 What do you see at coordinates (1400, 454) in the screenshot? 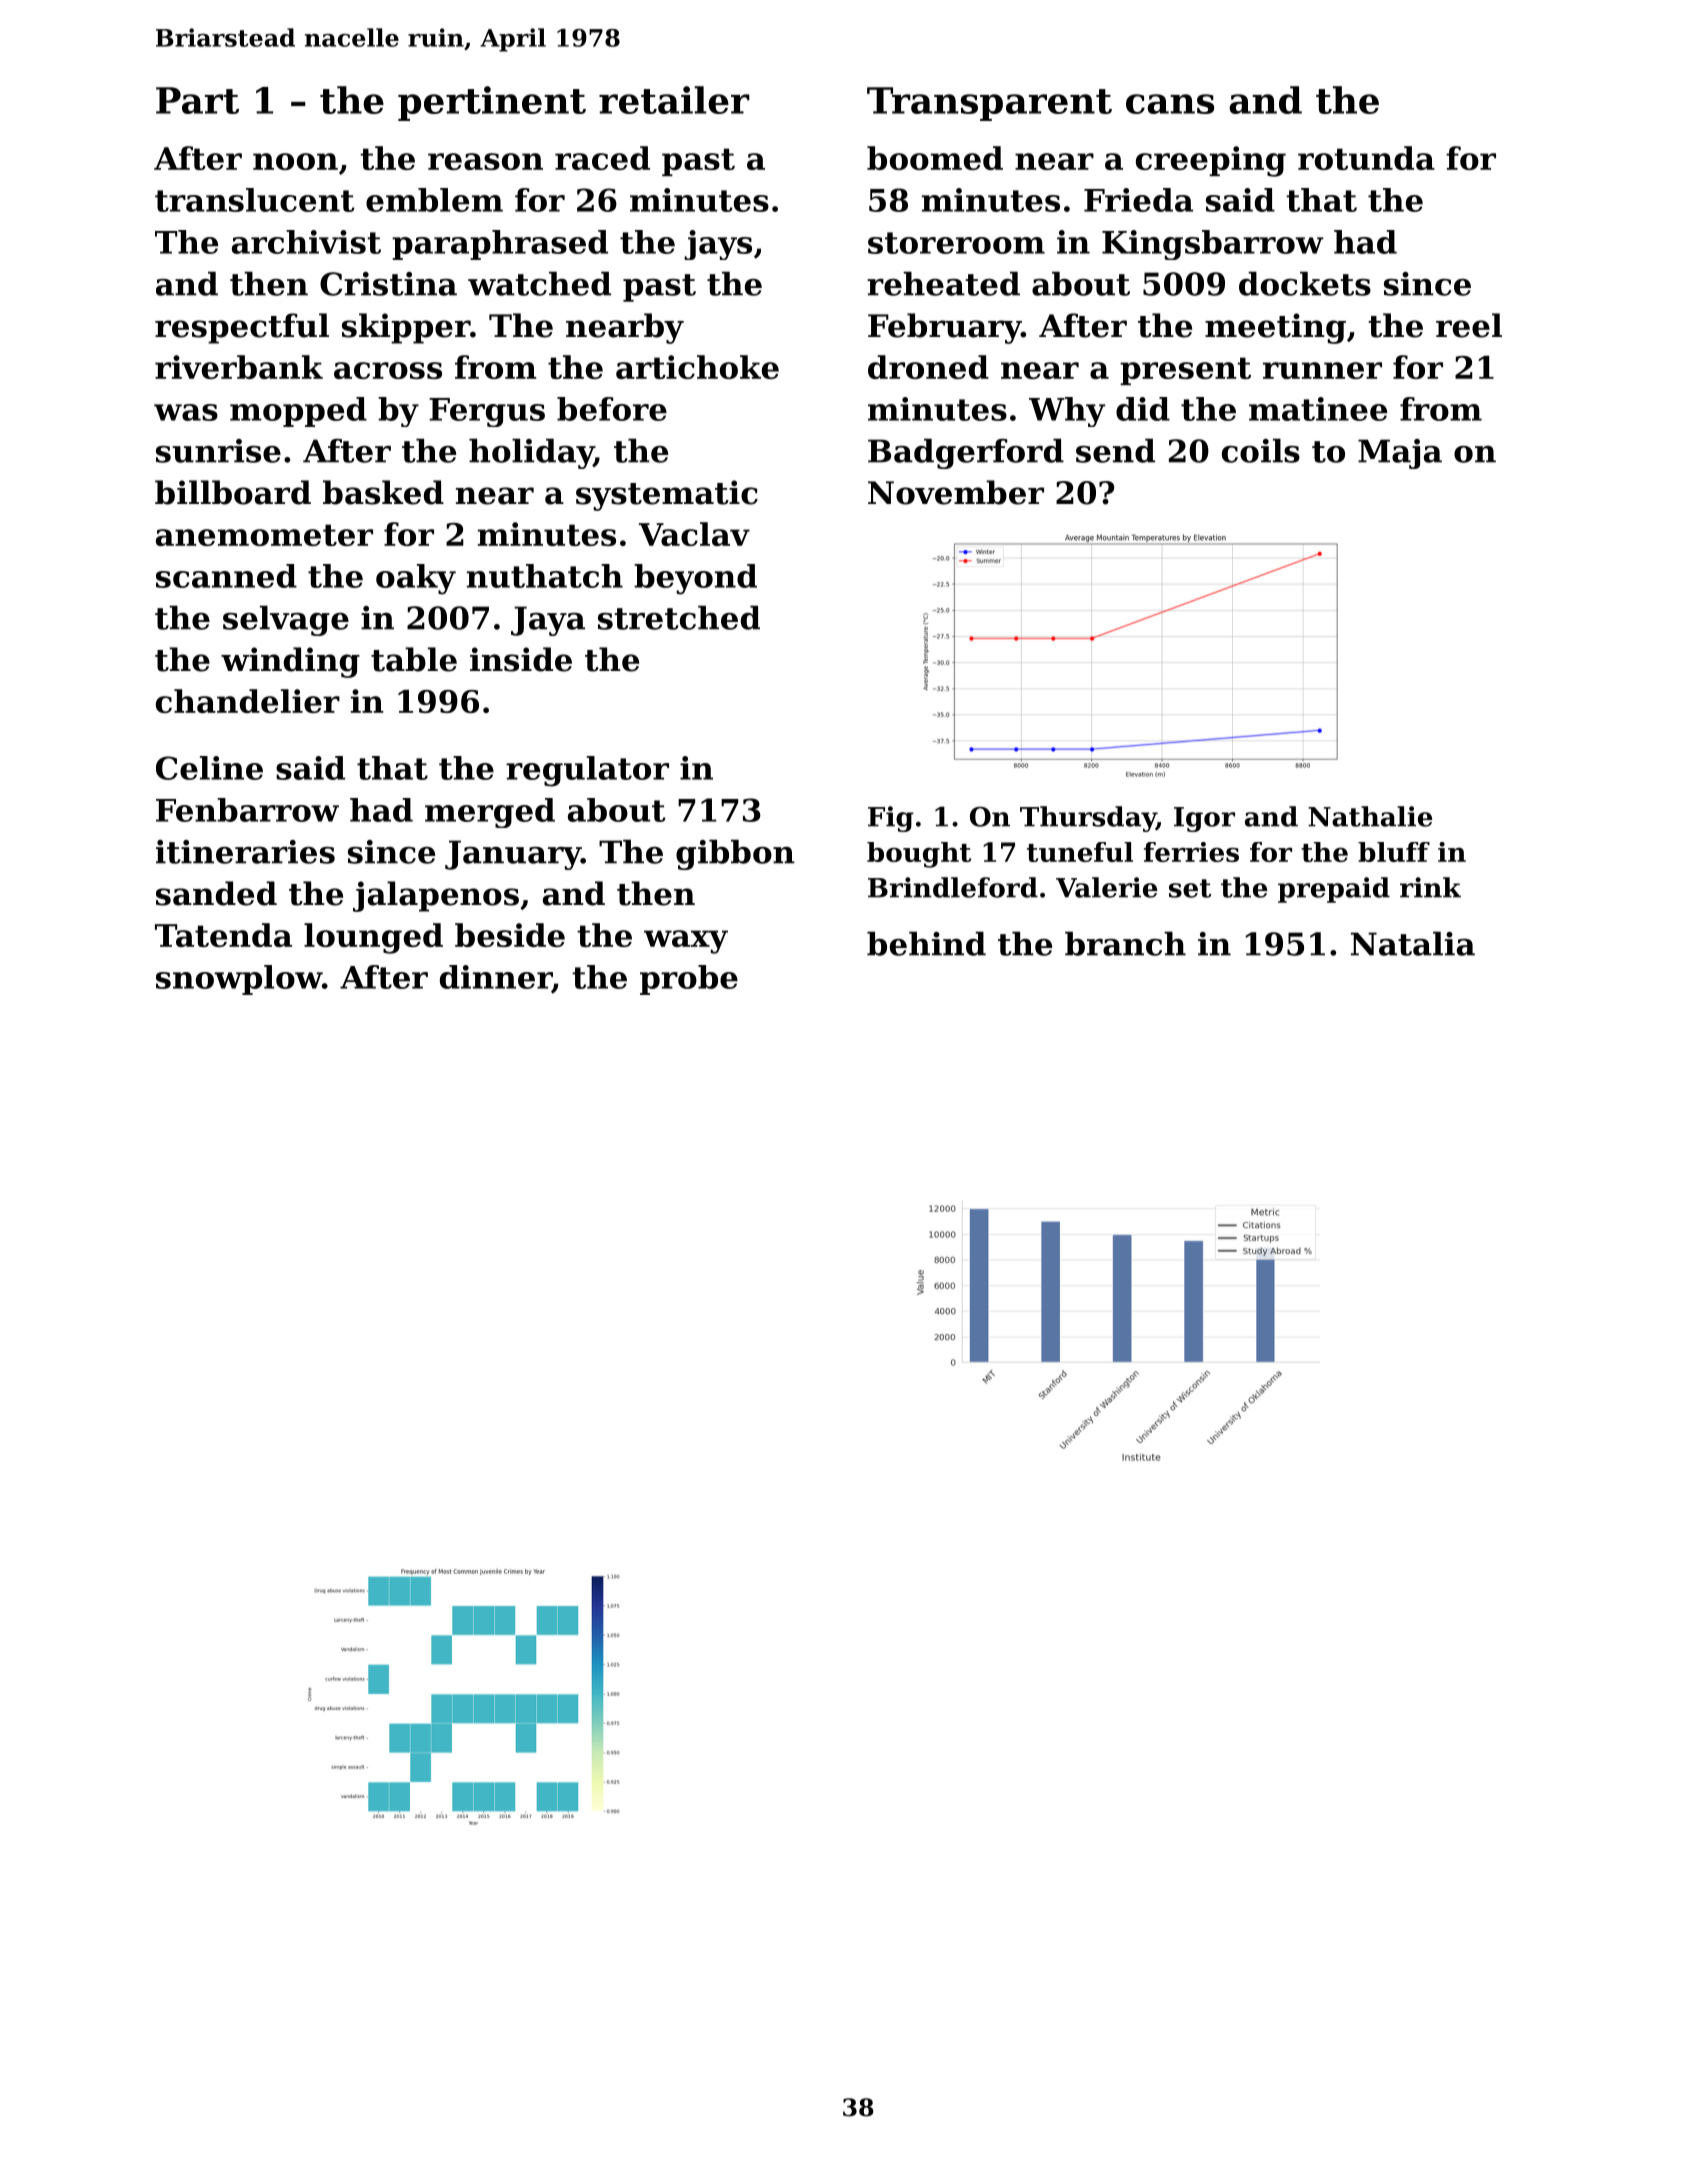
I see `Maja` at bounding box center [1400, 454].
